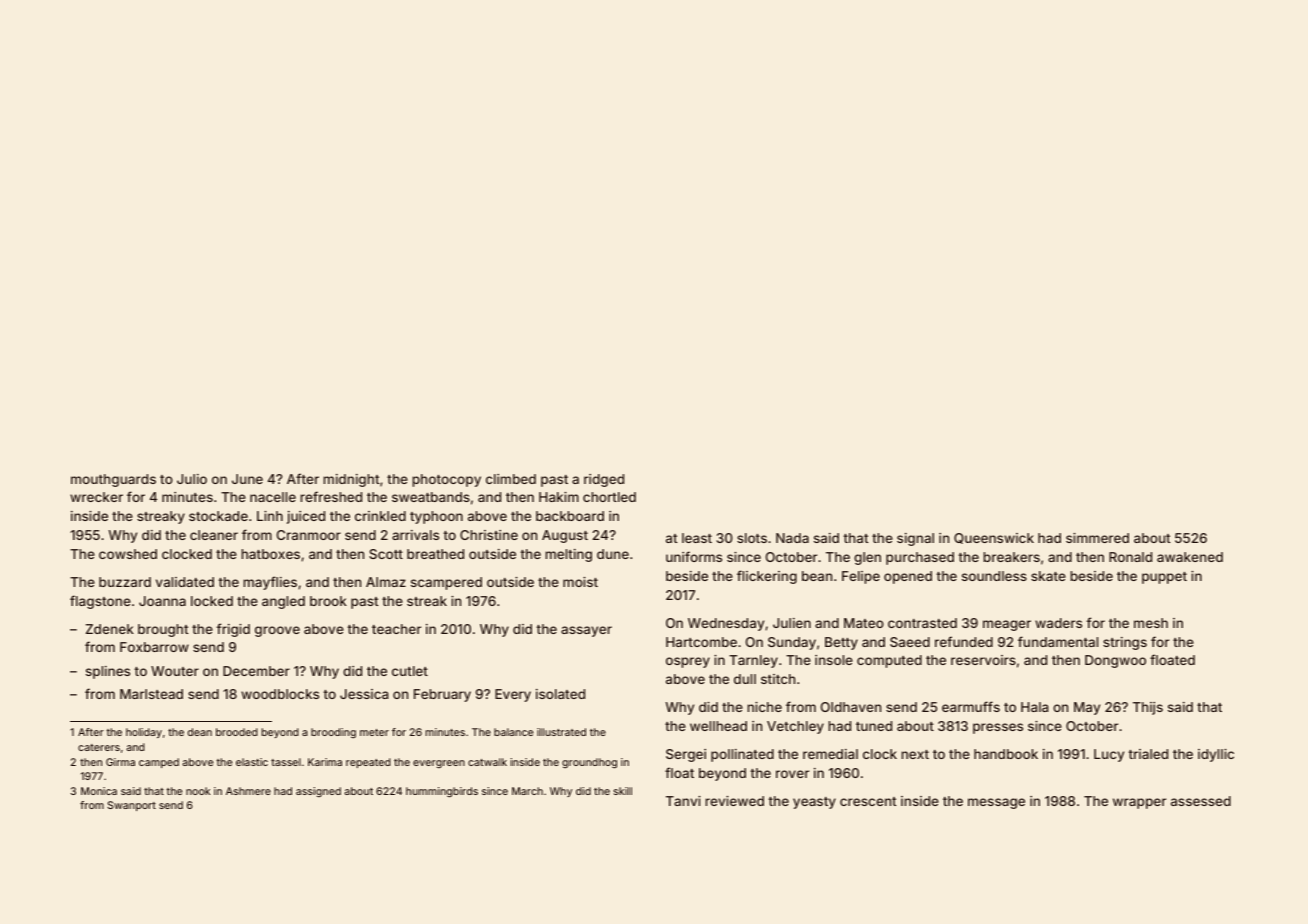 Image resolution: width=1308 pixels, height=924 pixels. I want to click on groundhog, so click(589, 763).
